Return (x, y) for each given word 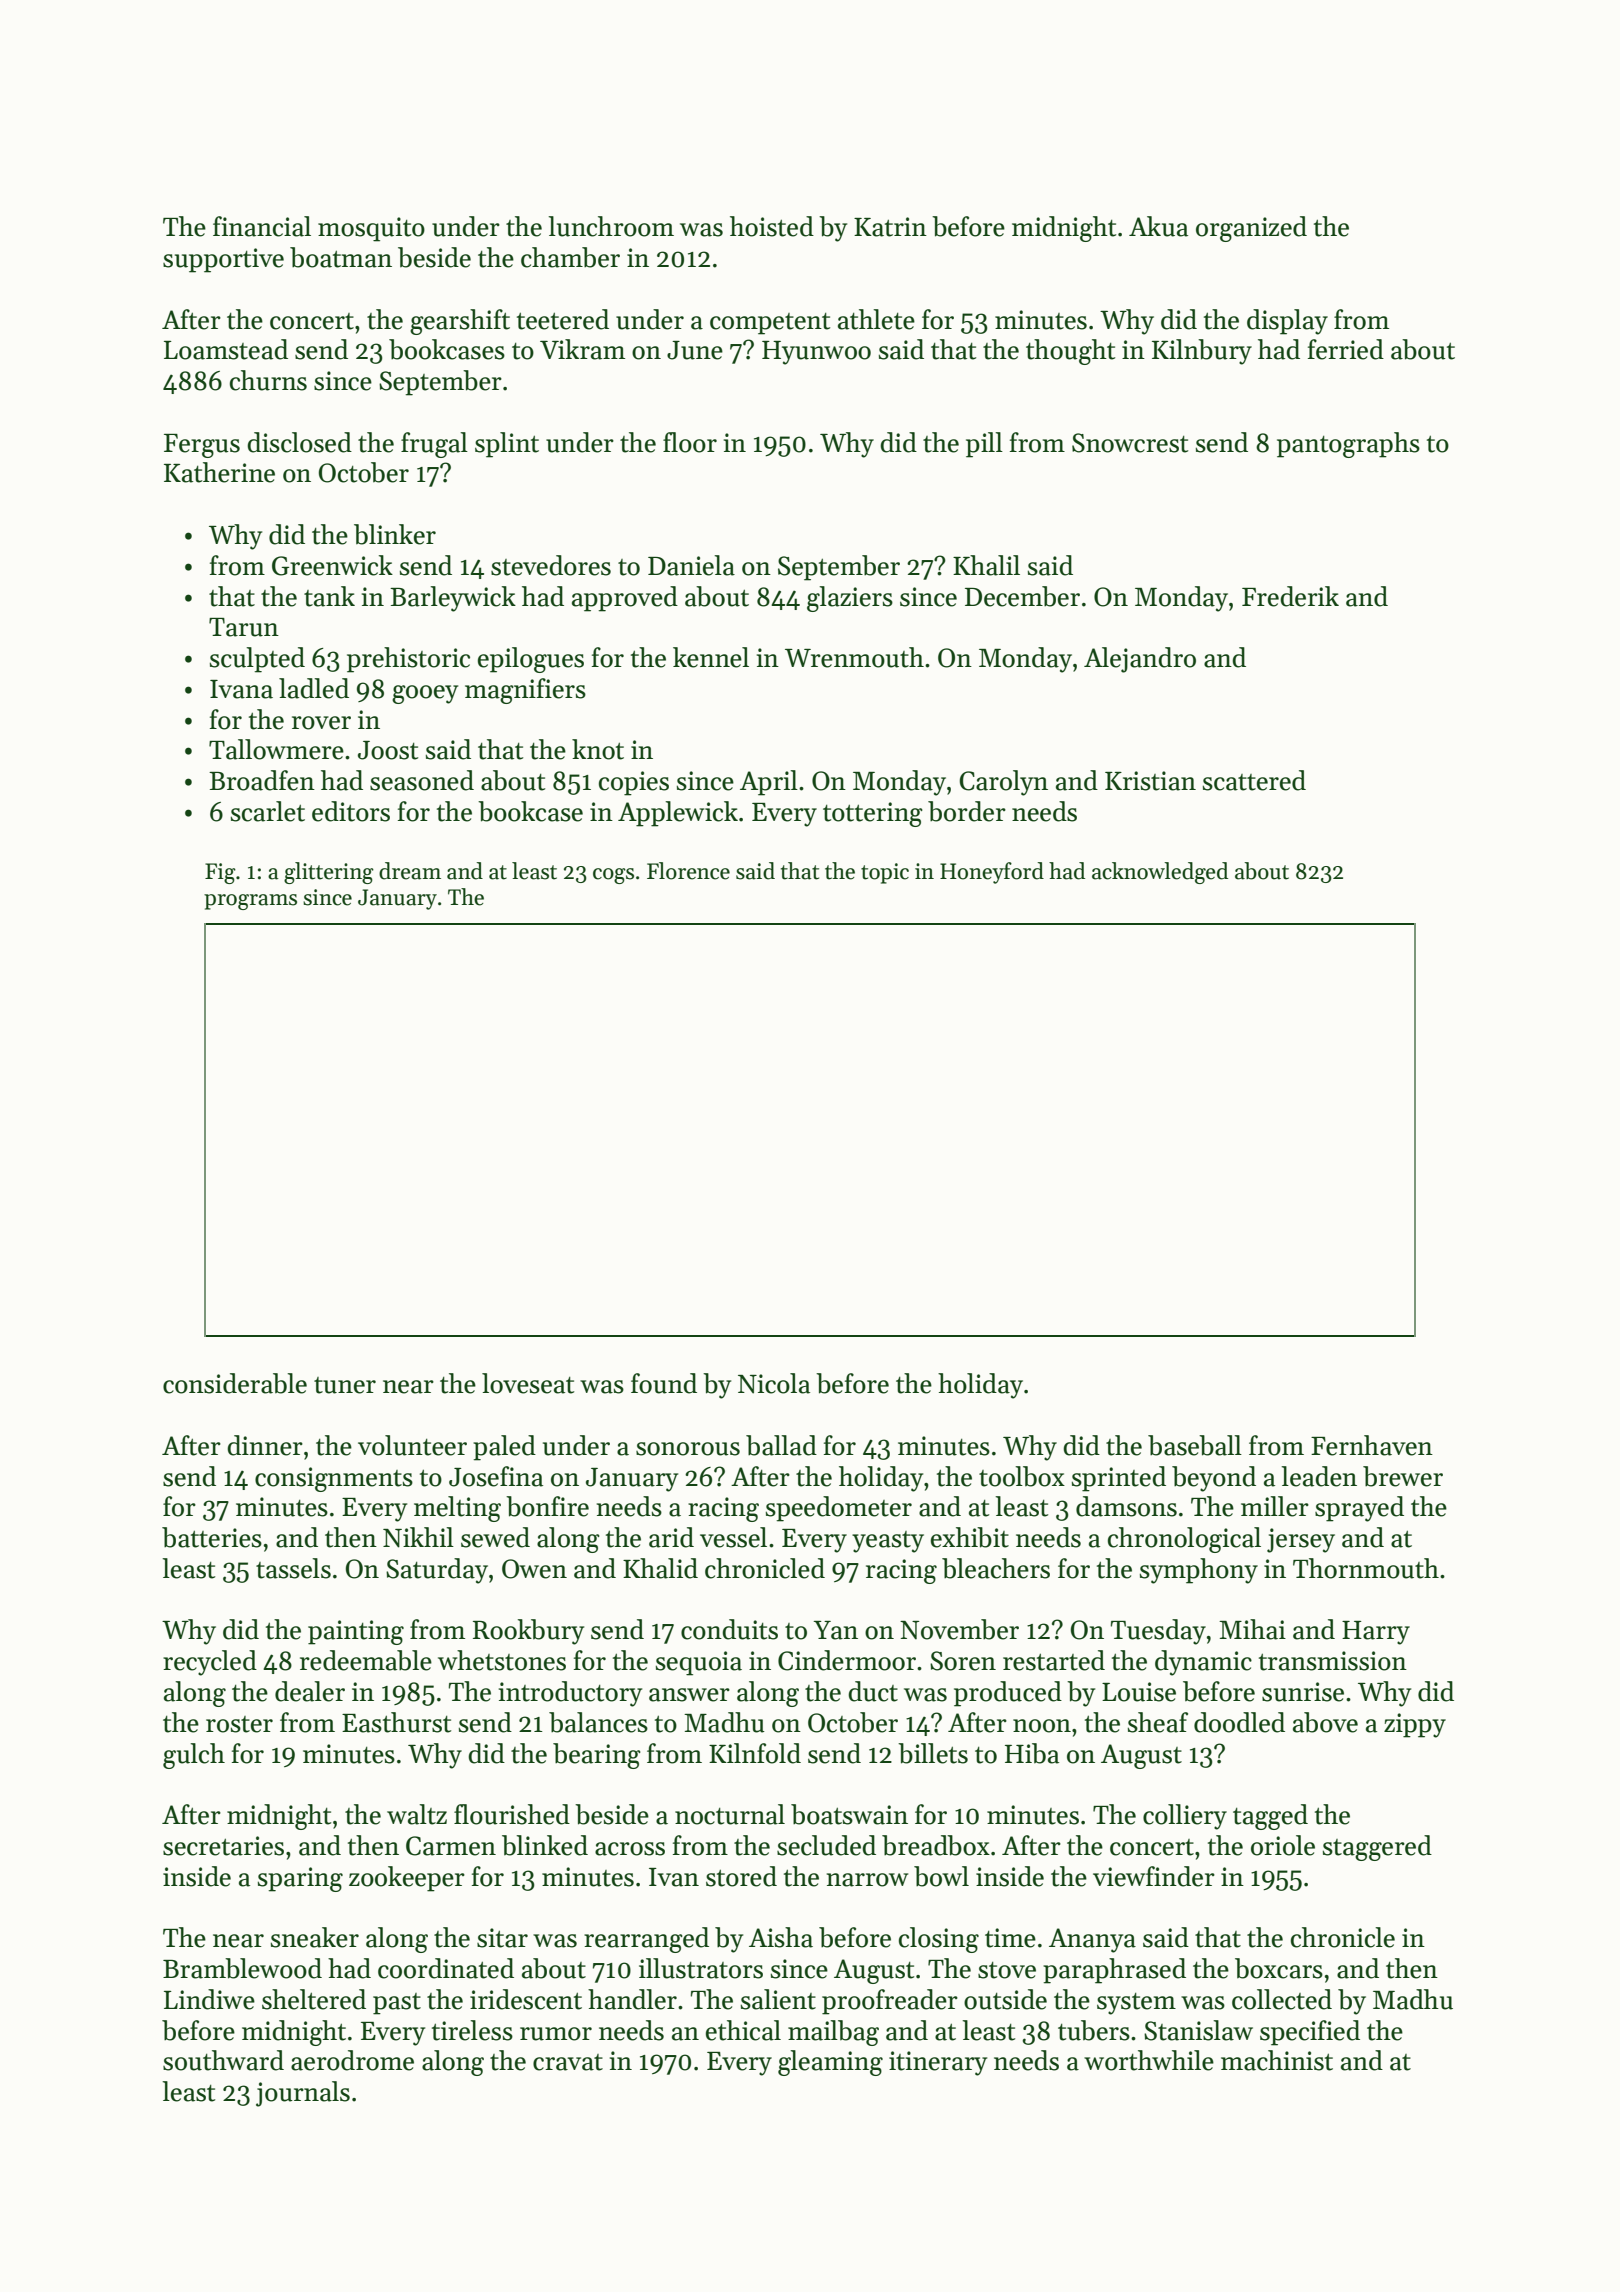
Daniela (691, 565)
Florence (688, 871)
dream (410, 871)
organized (1251, 229)
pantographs (1348, 445)
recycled (210, 1663)
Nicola (774, 1383)
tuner (345, 1385)
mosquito (371, 229)
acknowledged (1160, 873)
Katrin (890, 227)
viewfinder (1154, 1876)
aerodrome (352, 2060)
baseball (1195, 1445)
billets (933, 1753)
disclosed (299, 442)
